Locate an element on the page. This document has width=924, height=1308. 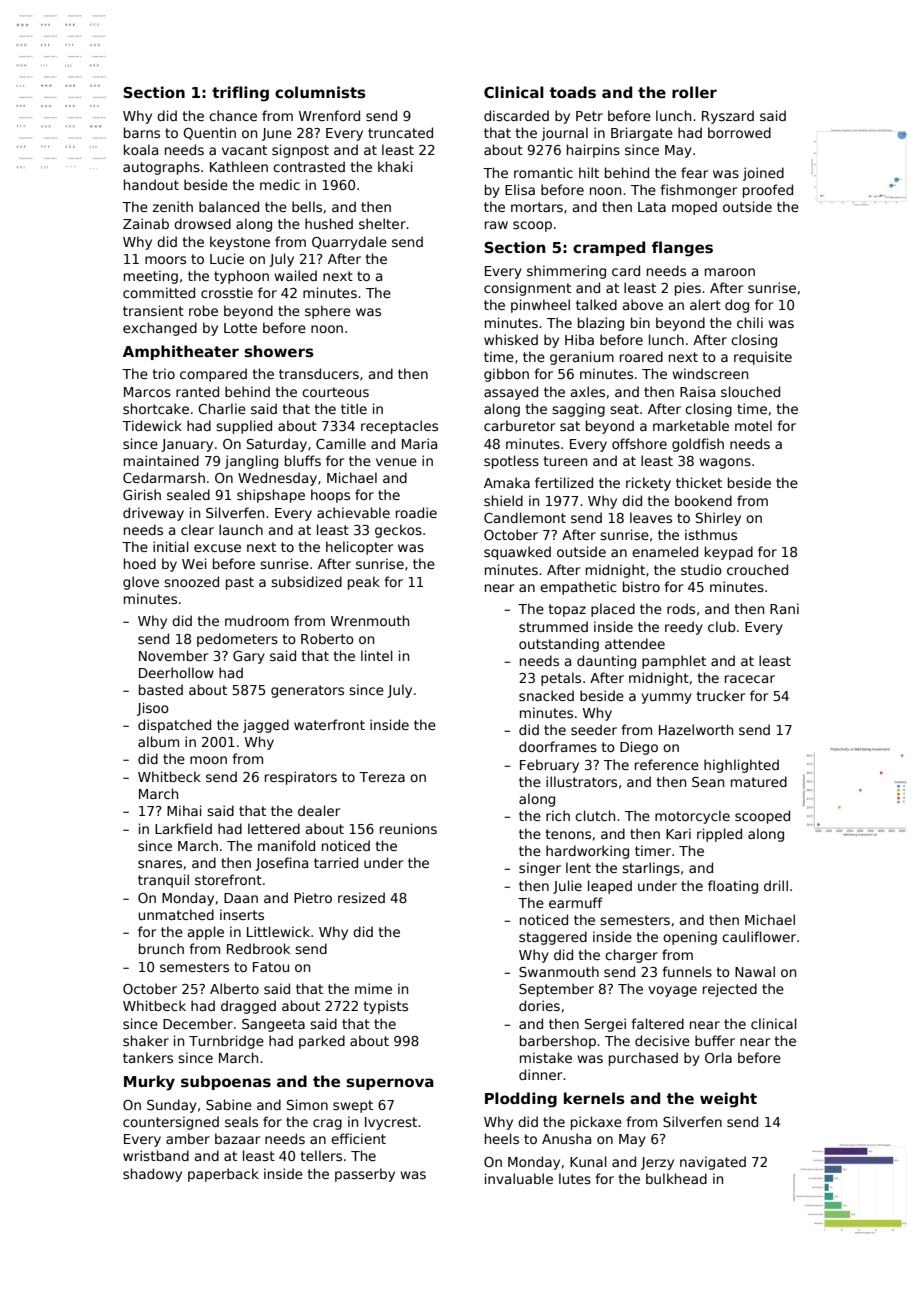
barns is located at coordinates (142, 132).
